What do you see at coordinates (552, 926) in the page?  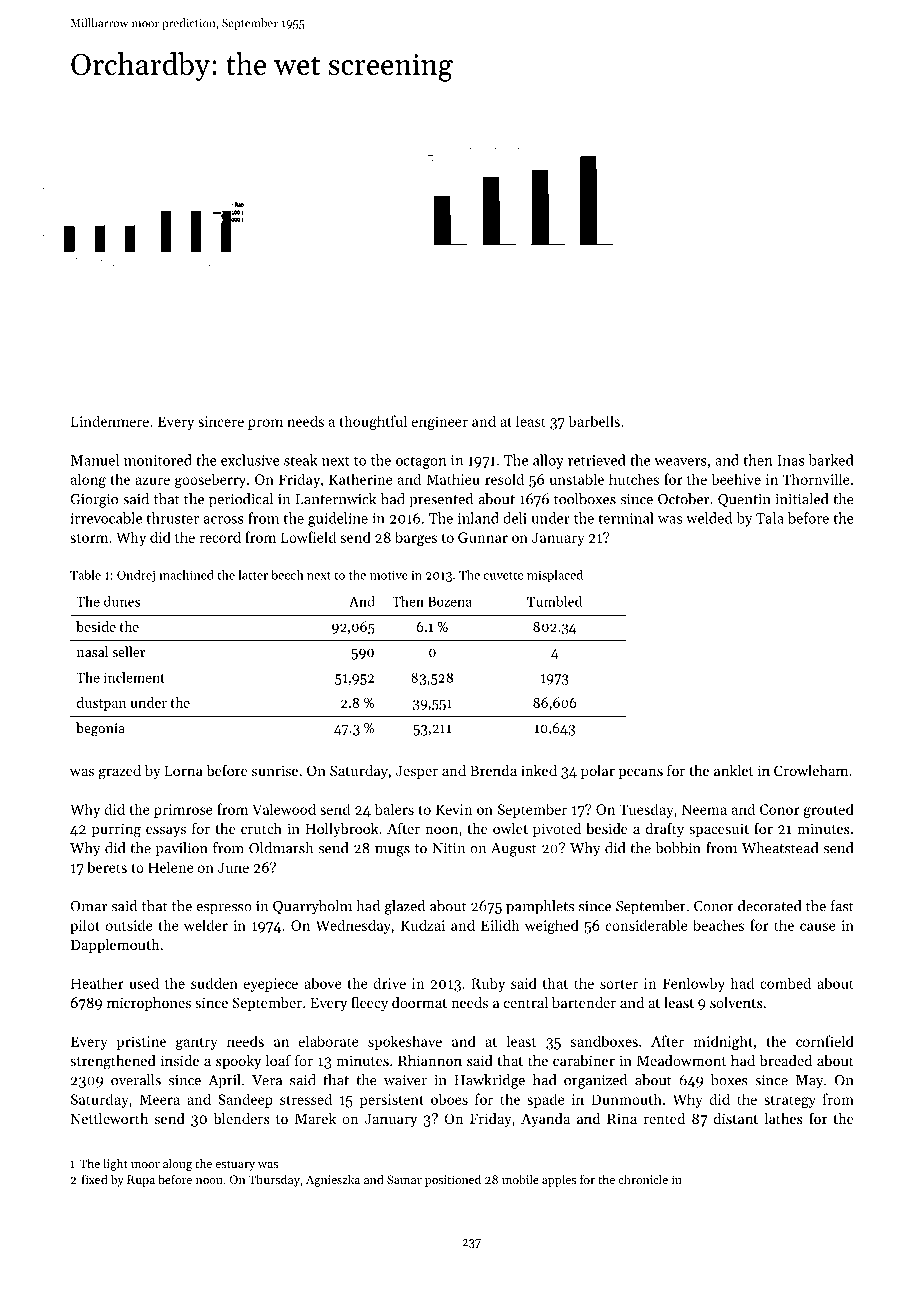 I see `weighed` at bounding box center [552, 926].
